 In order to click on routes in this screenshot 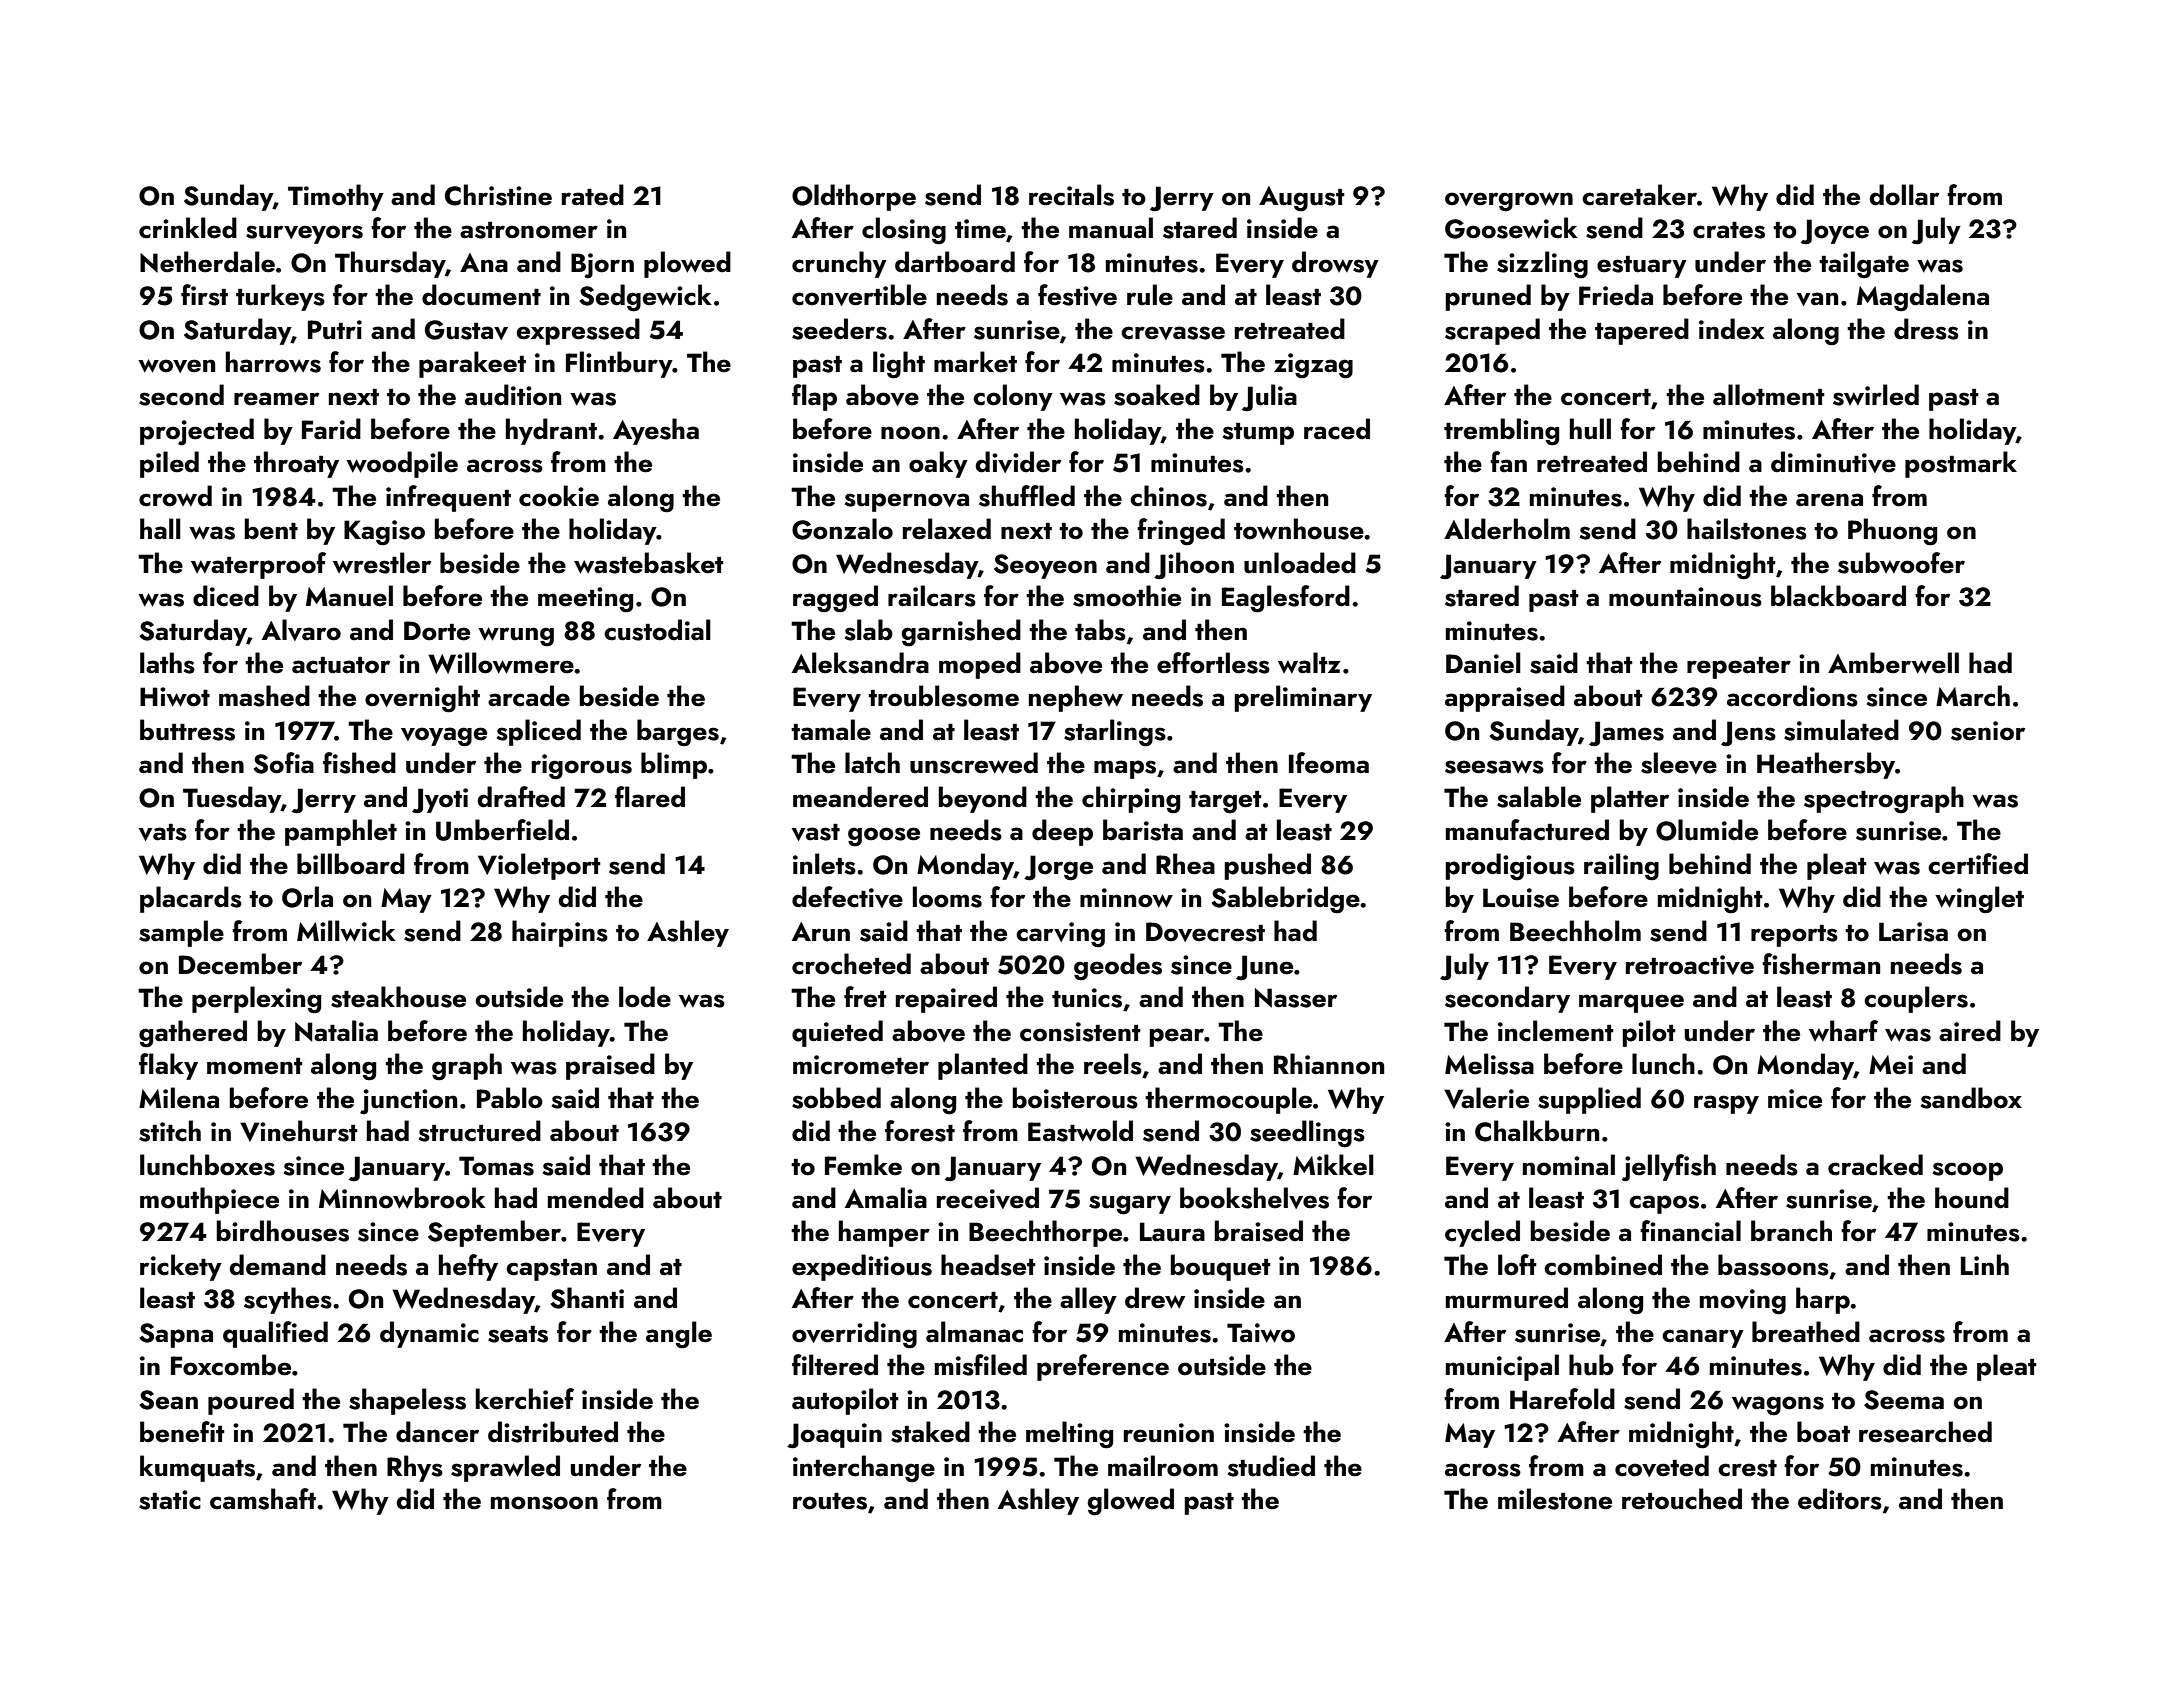, I will do `click(830, 1501)`.
